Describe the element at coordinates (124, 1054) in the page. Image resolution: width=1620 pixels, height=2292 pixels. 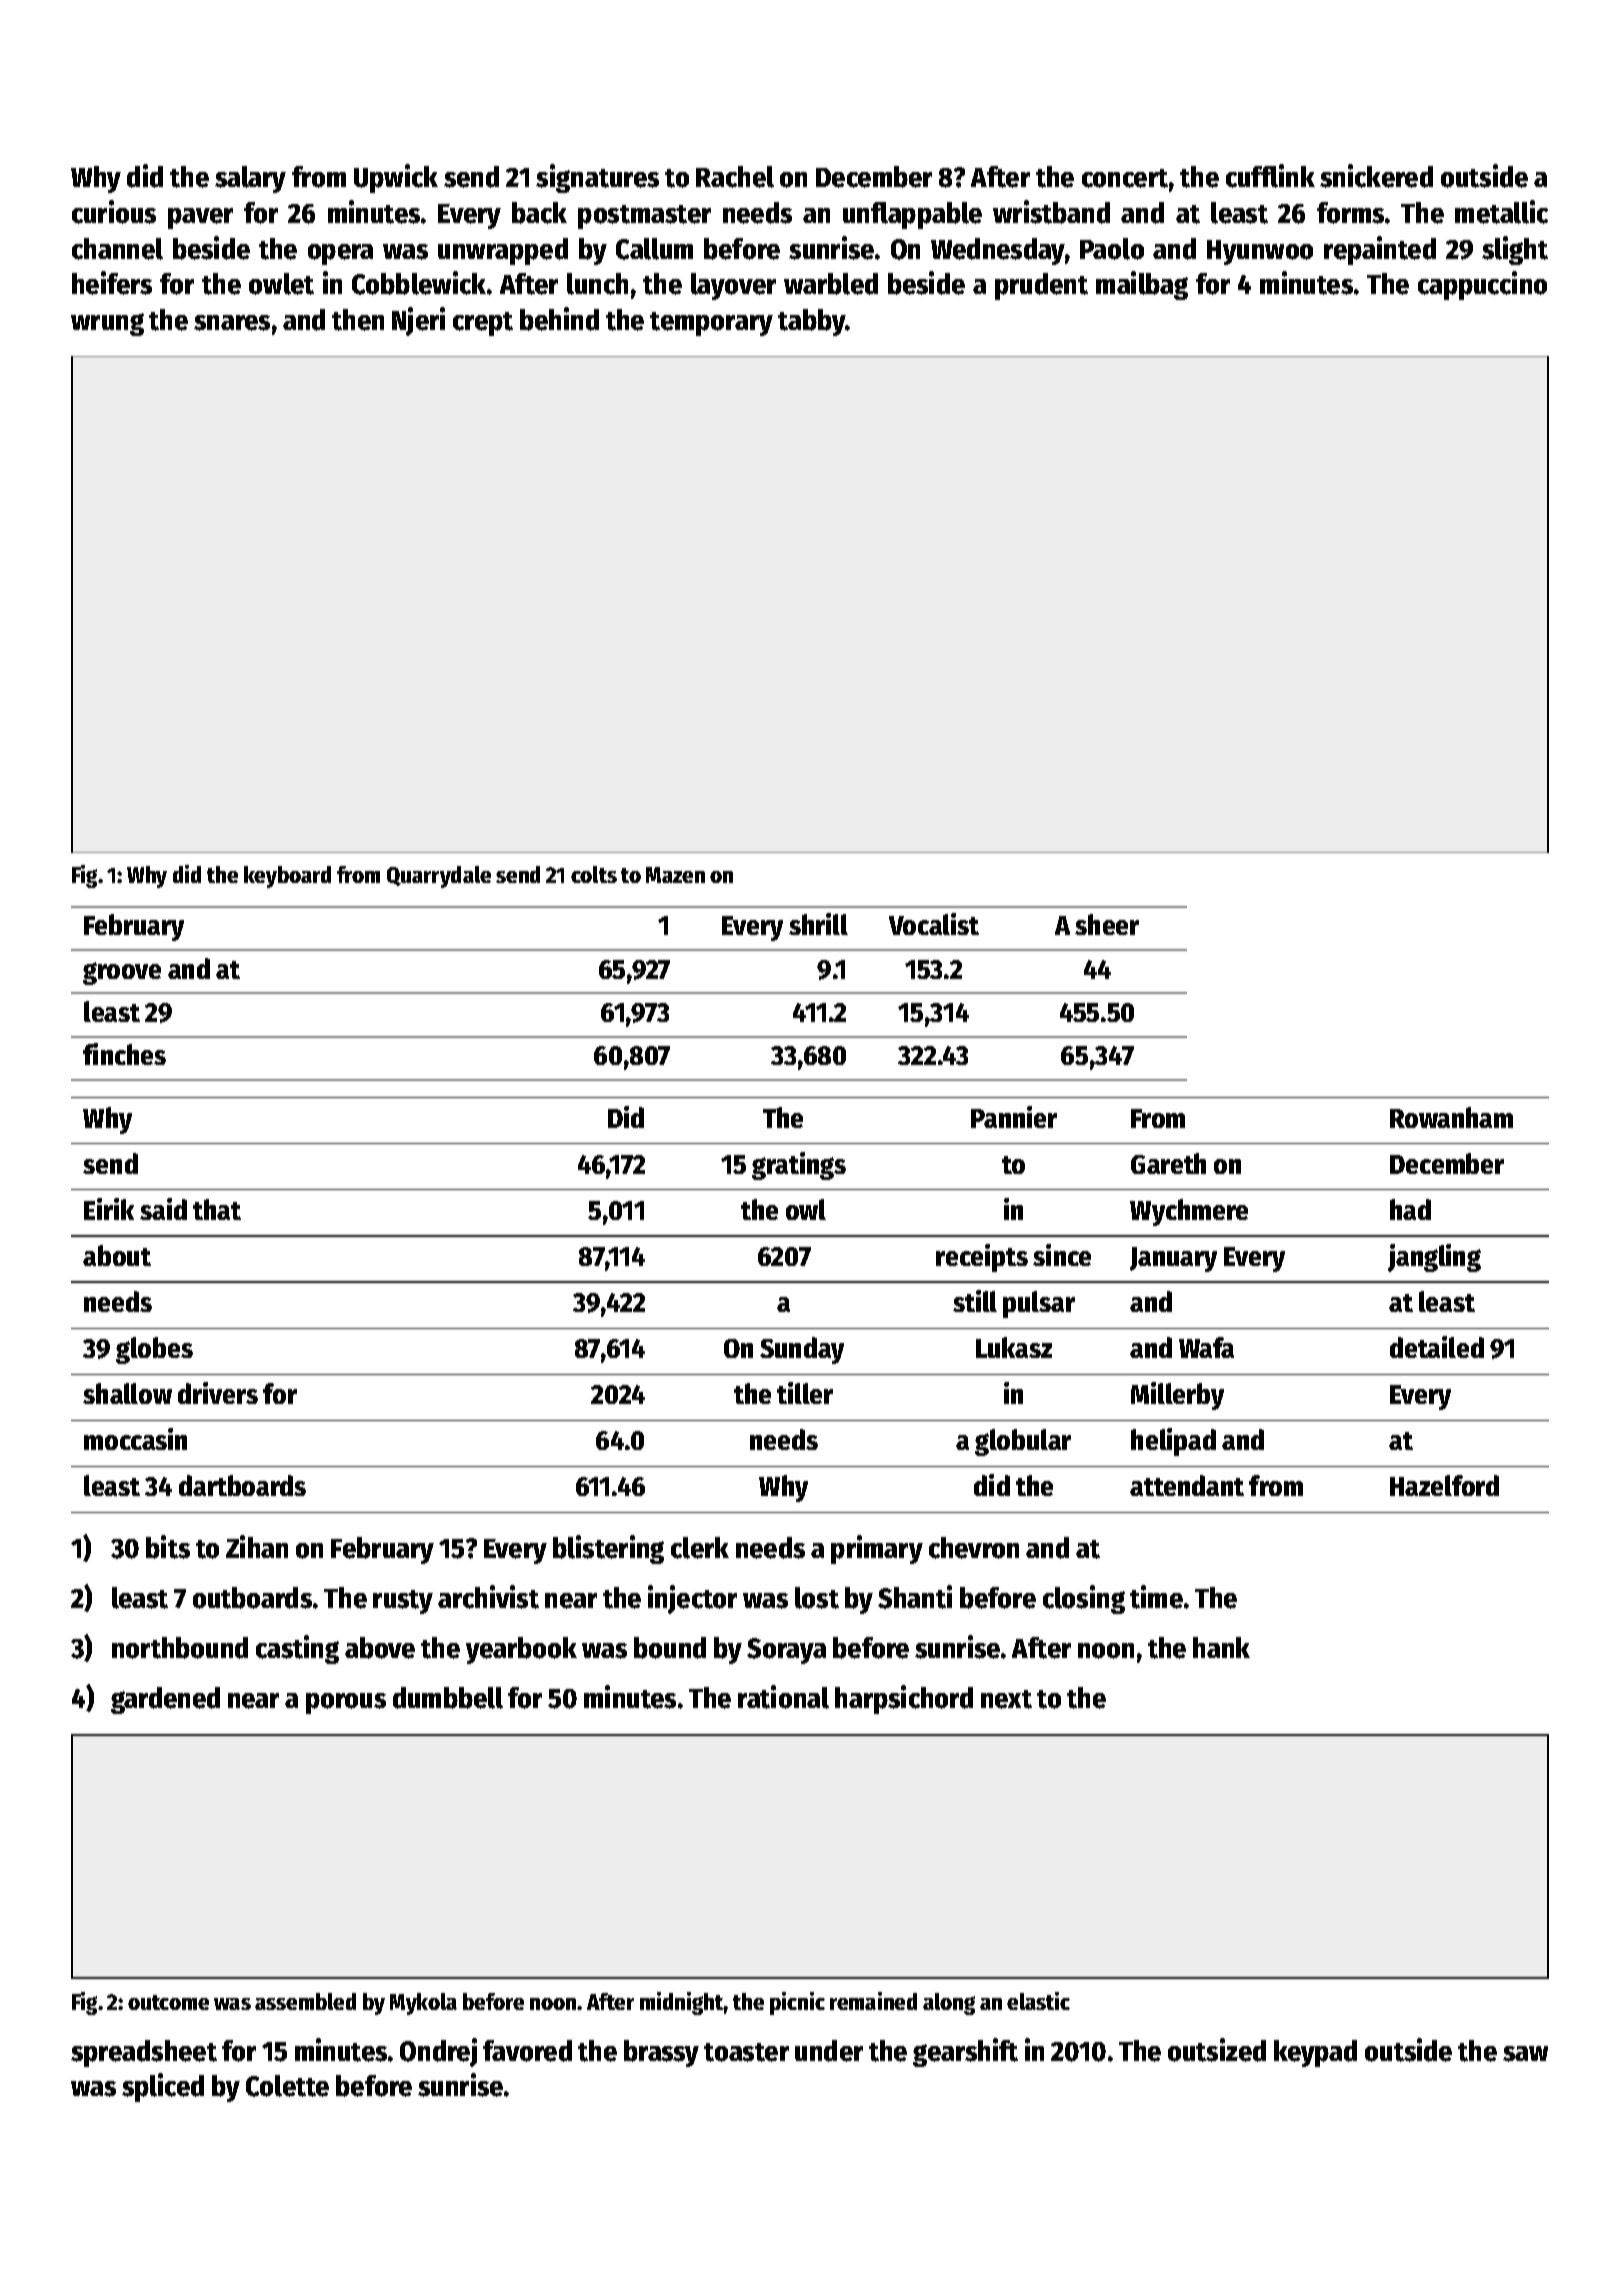
I see `finches` at that location.
